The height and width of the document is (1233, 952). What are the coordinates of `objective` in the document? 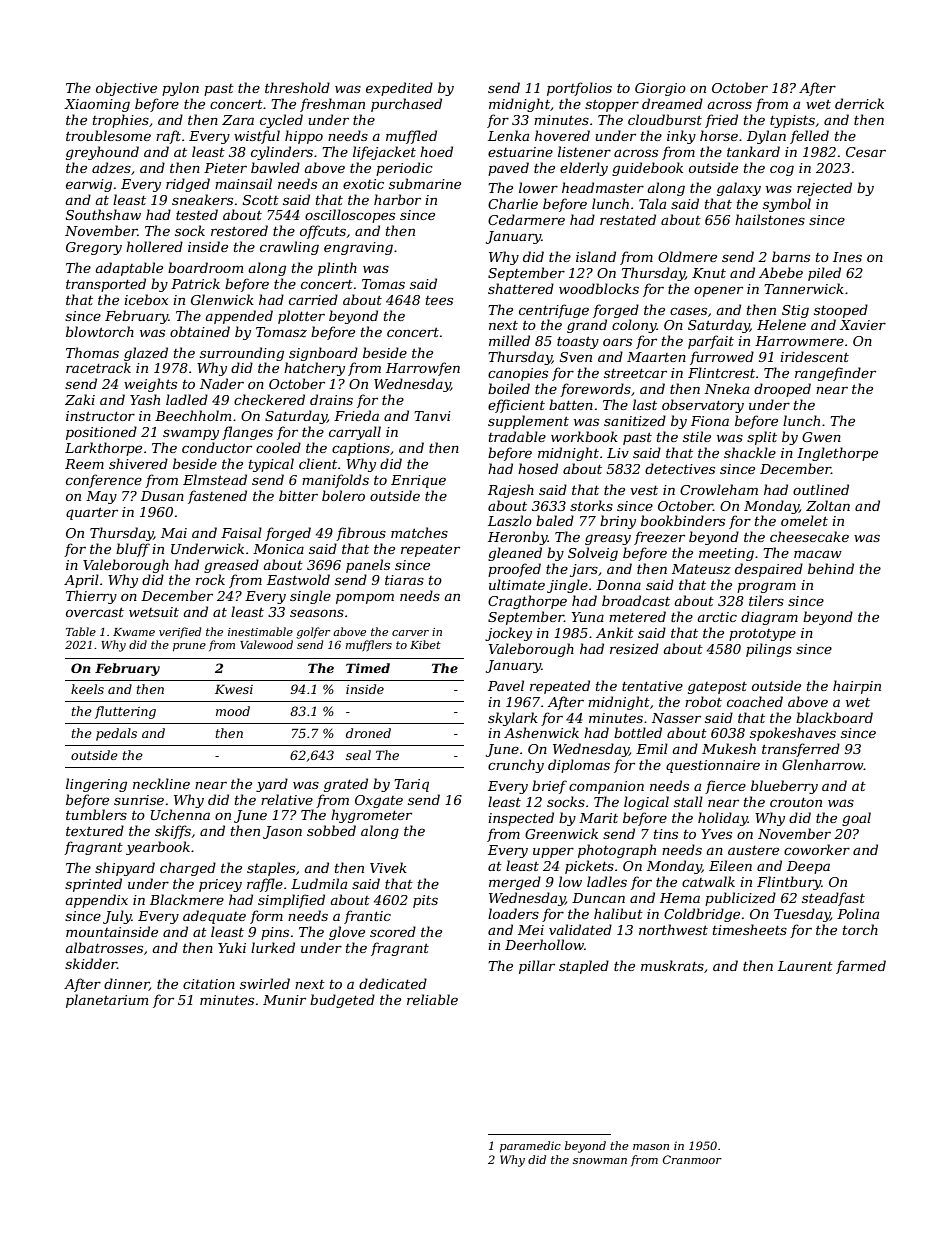 It's located at (126, 89).
